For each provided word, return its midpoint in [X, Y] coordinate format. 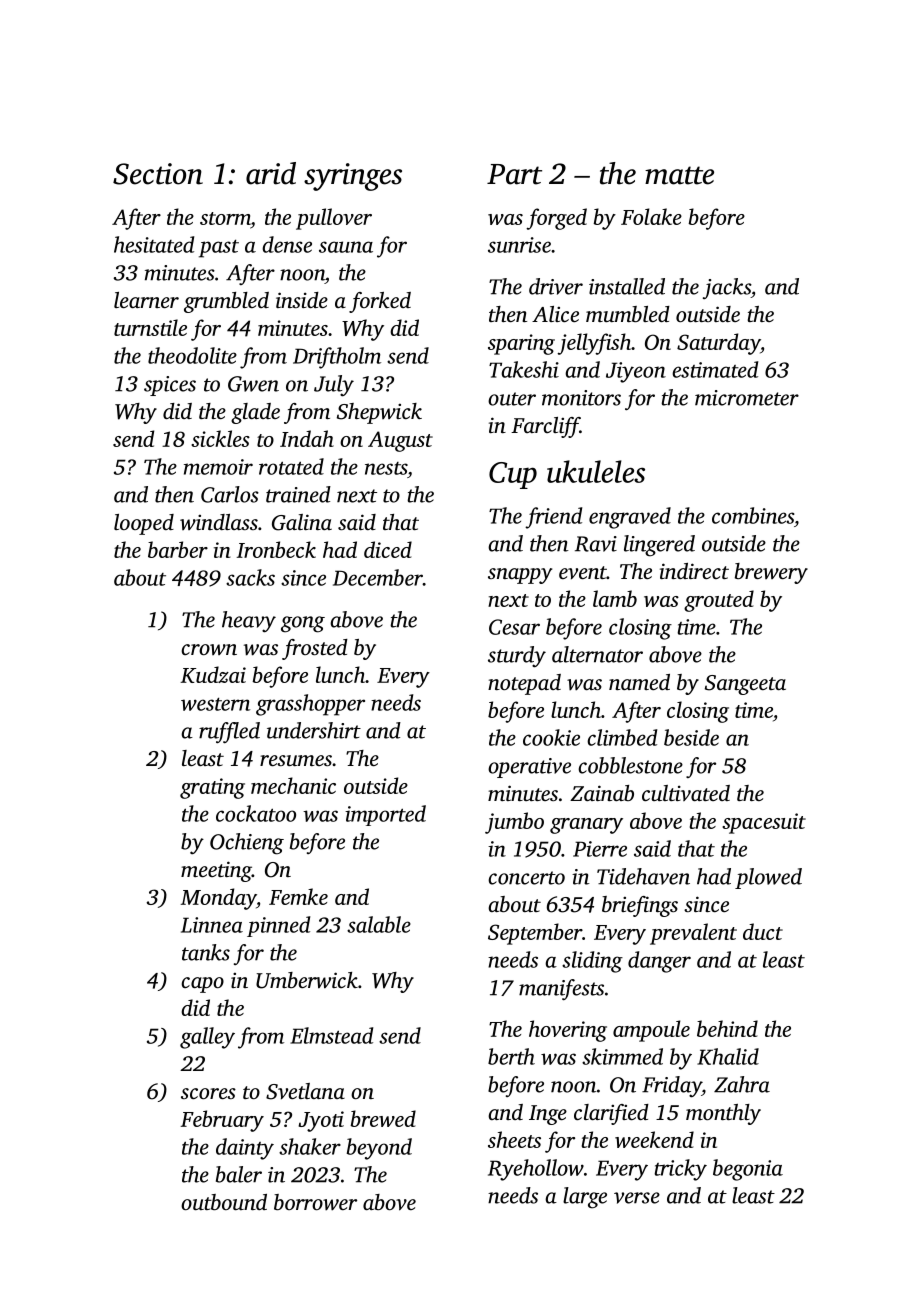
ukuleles [596, 471]
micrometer [747, 398]
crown [209, 649]
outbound [224, 1202]
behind [727, 1028]
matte [679, 175]
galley [207, 1038]
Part [514, 174]
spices [170, 386]
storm [225, 220]
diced [388, 549]
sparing [521, 344]
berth [511, 1056]
